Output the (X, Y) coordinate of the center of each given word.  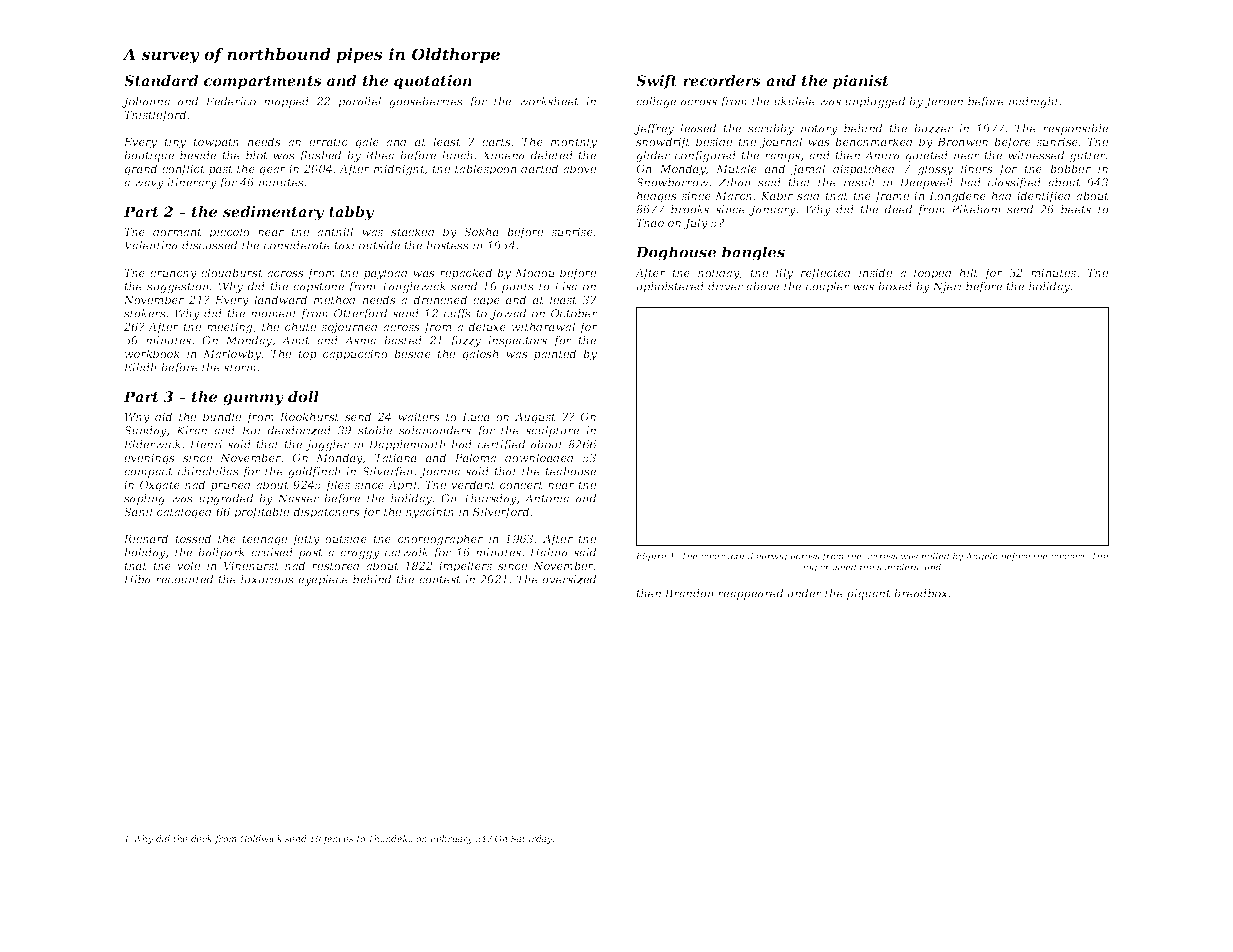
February (451, 839)
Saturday (532, 839)
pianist (861, 82)
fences (338, 839)
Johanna (146, 102)
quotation (433, 82)
